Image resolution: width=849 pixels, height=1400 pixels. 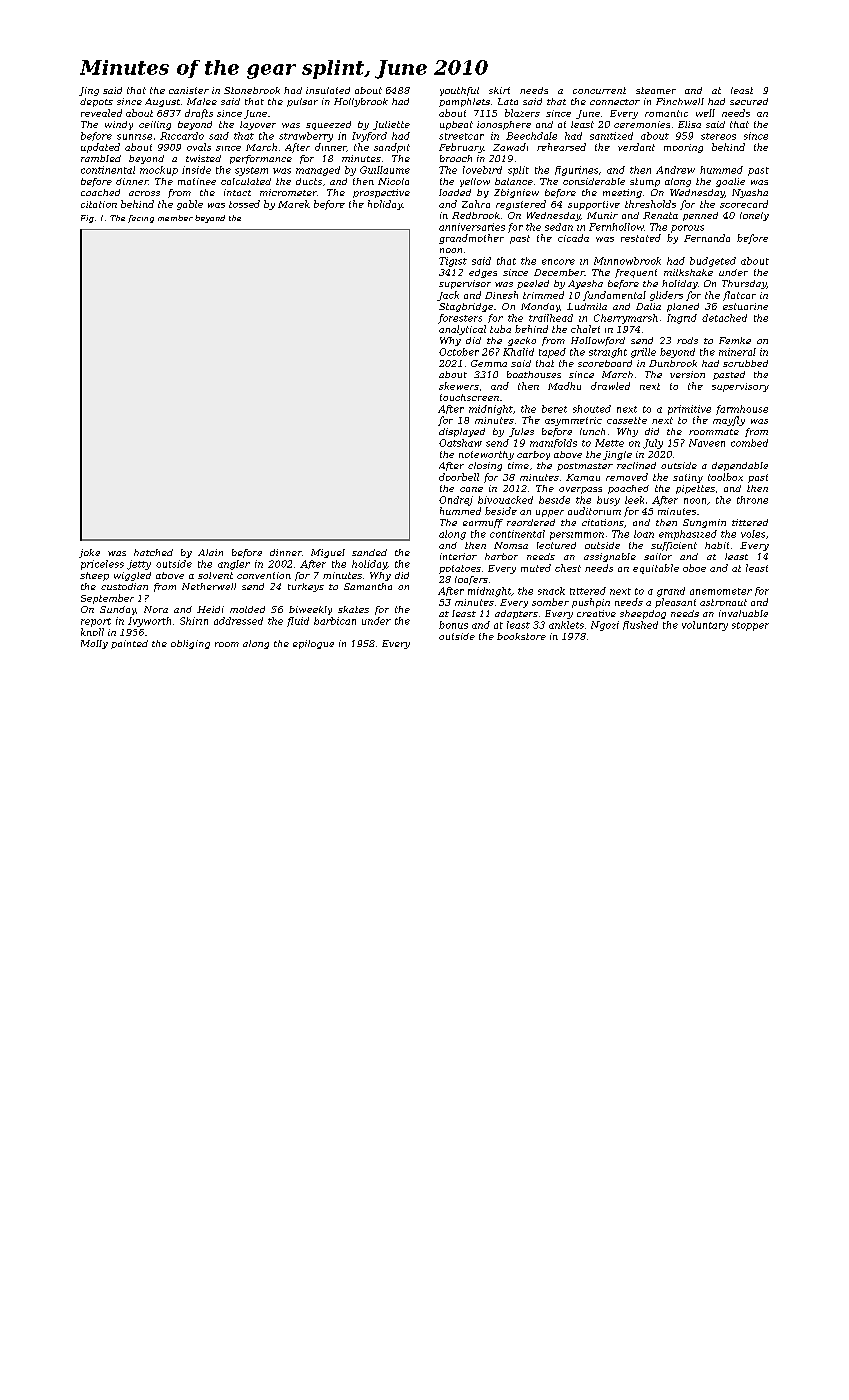 What do you see at coordinates (153, 552) in the screenshot?
I see `hatched` at bounding box center [153, 552].
